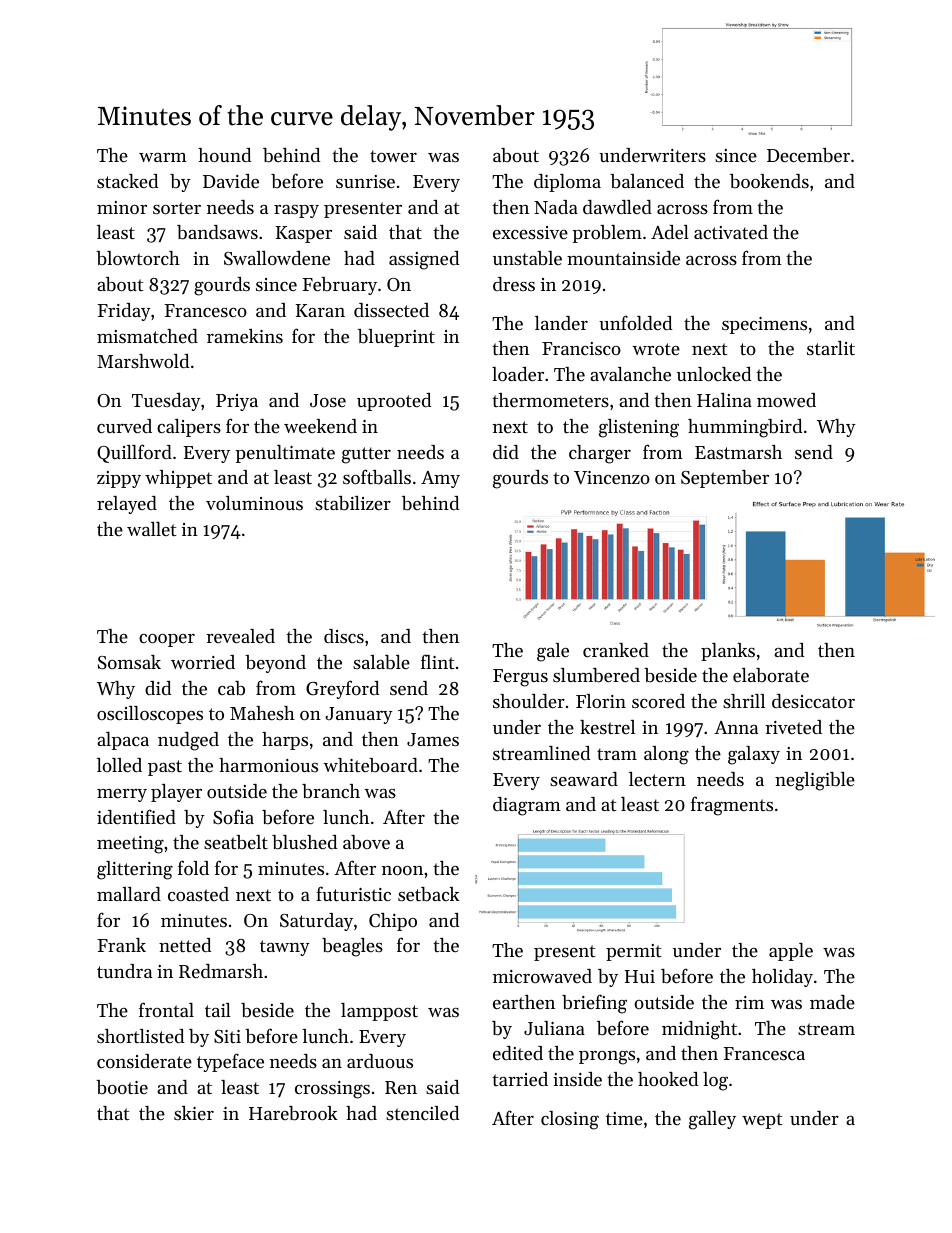 This page has width=952, height=1233. I want to click on tower, so click(393, 156).
